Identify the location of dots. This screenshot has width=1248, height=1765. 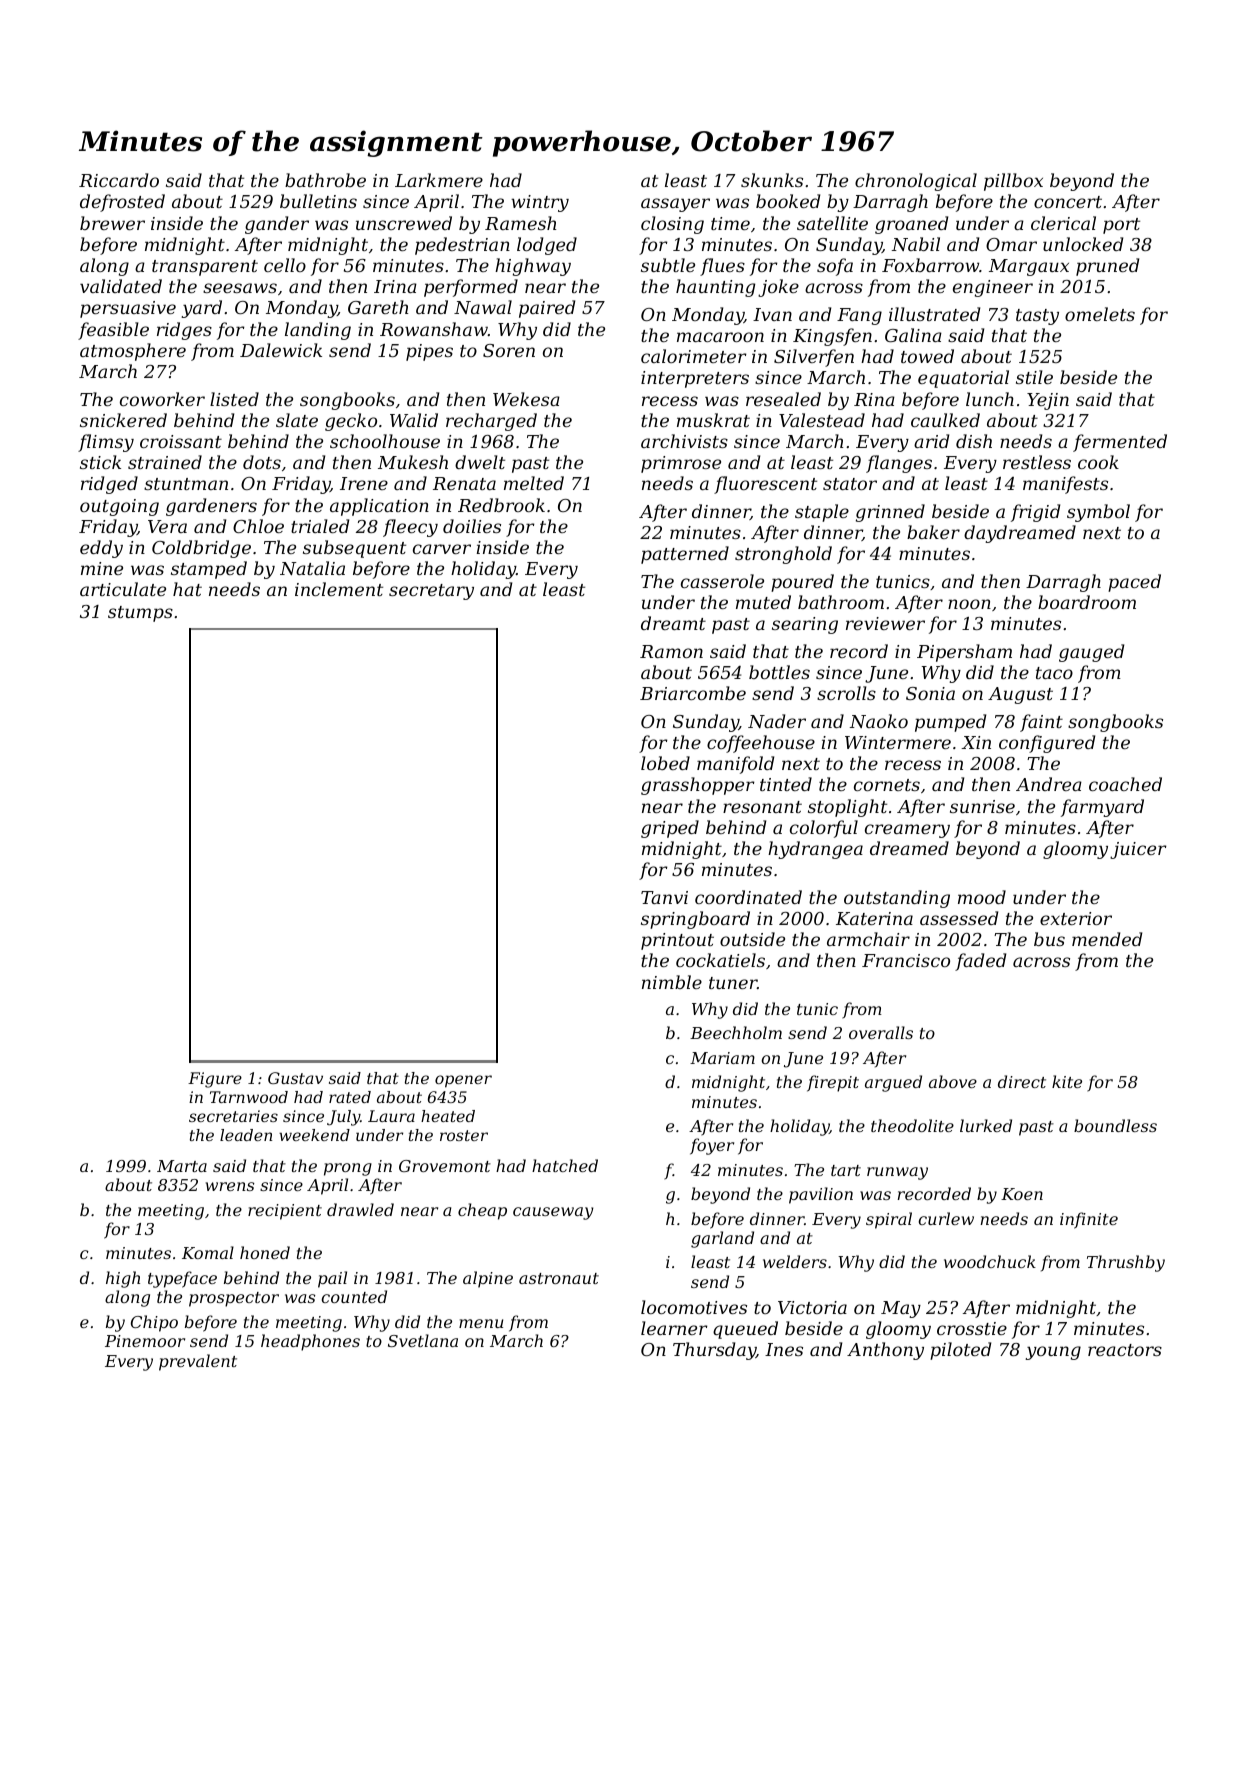
(262, 462).
